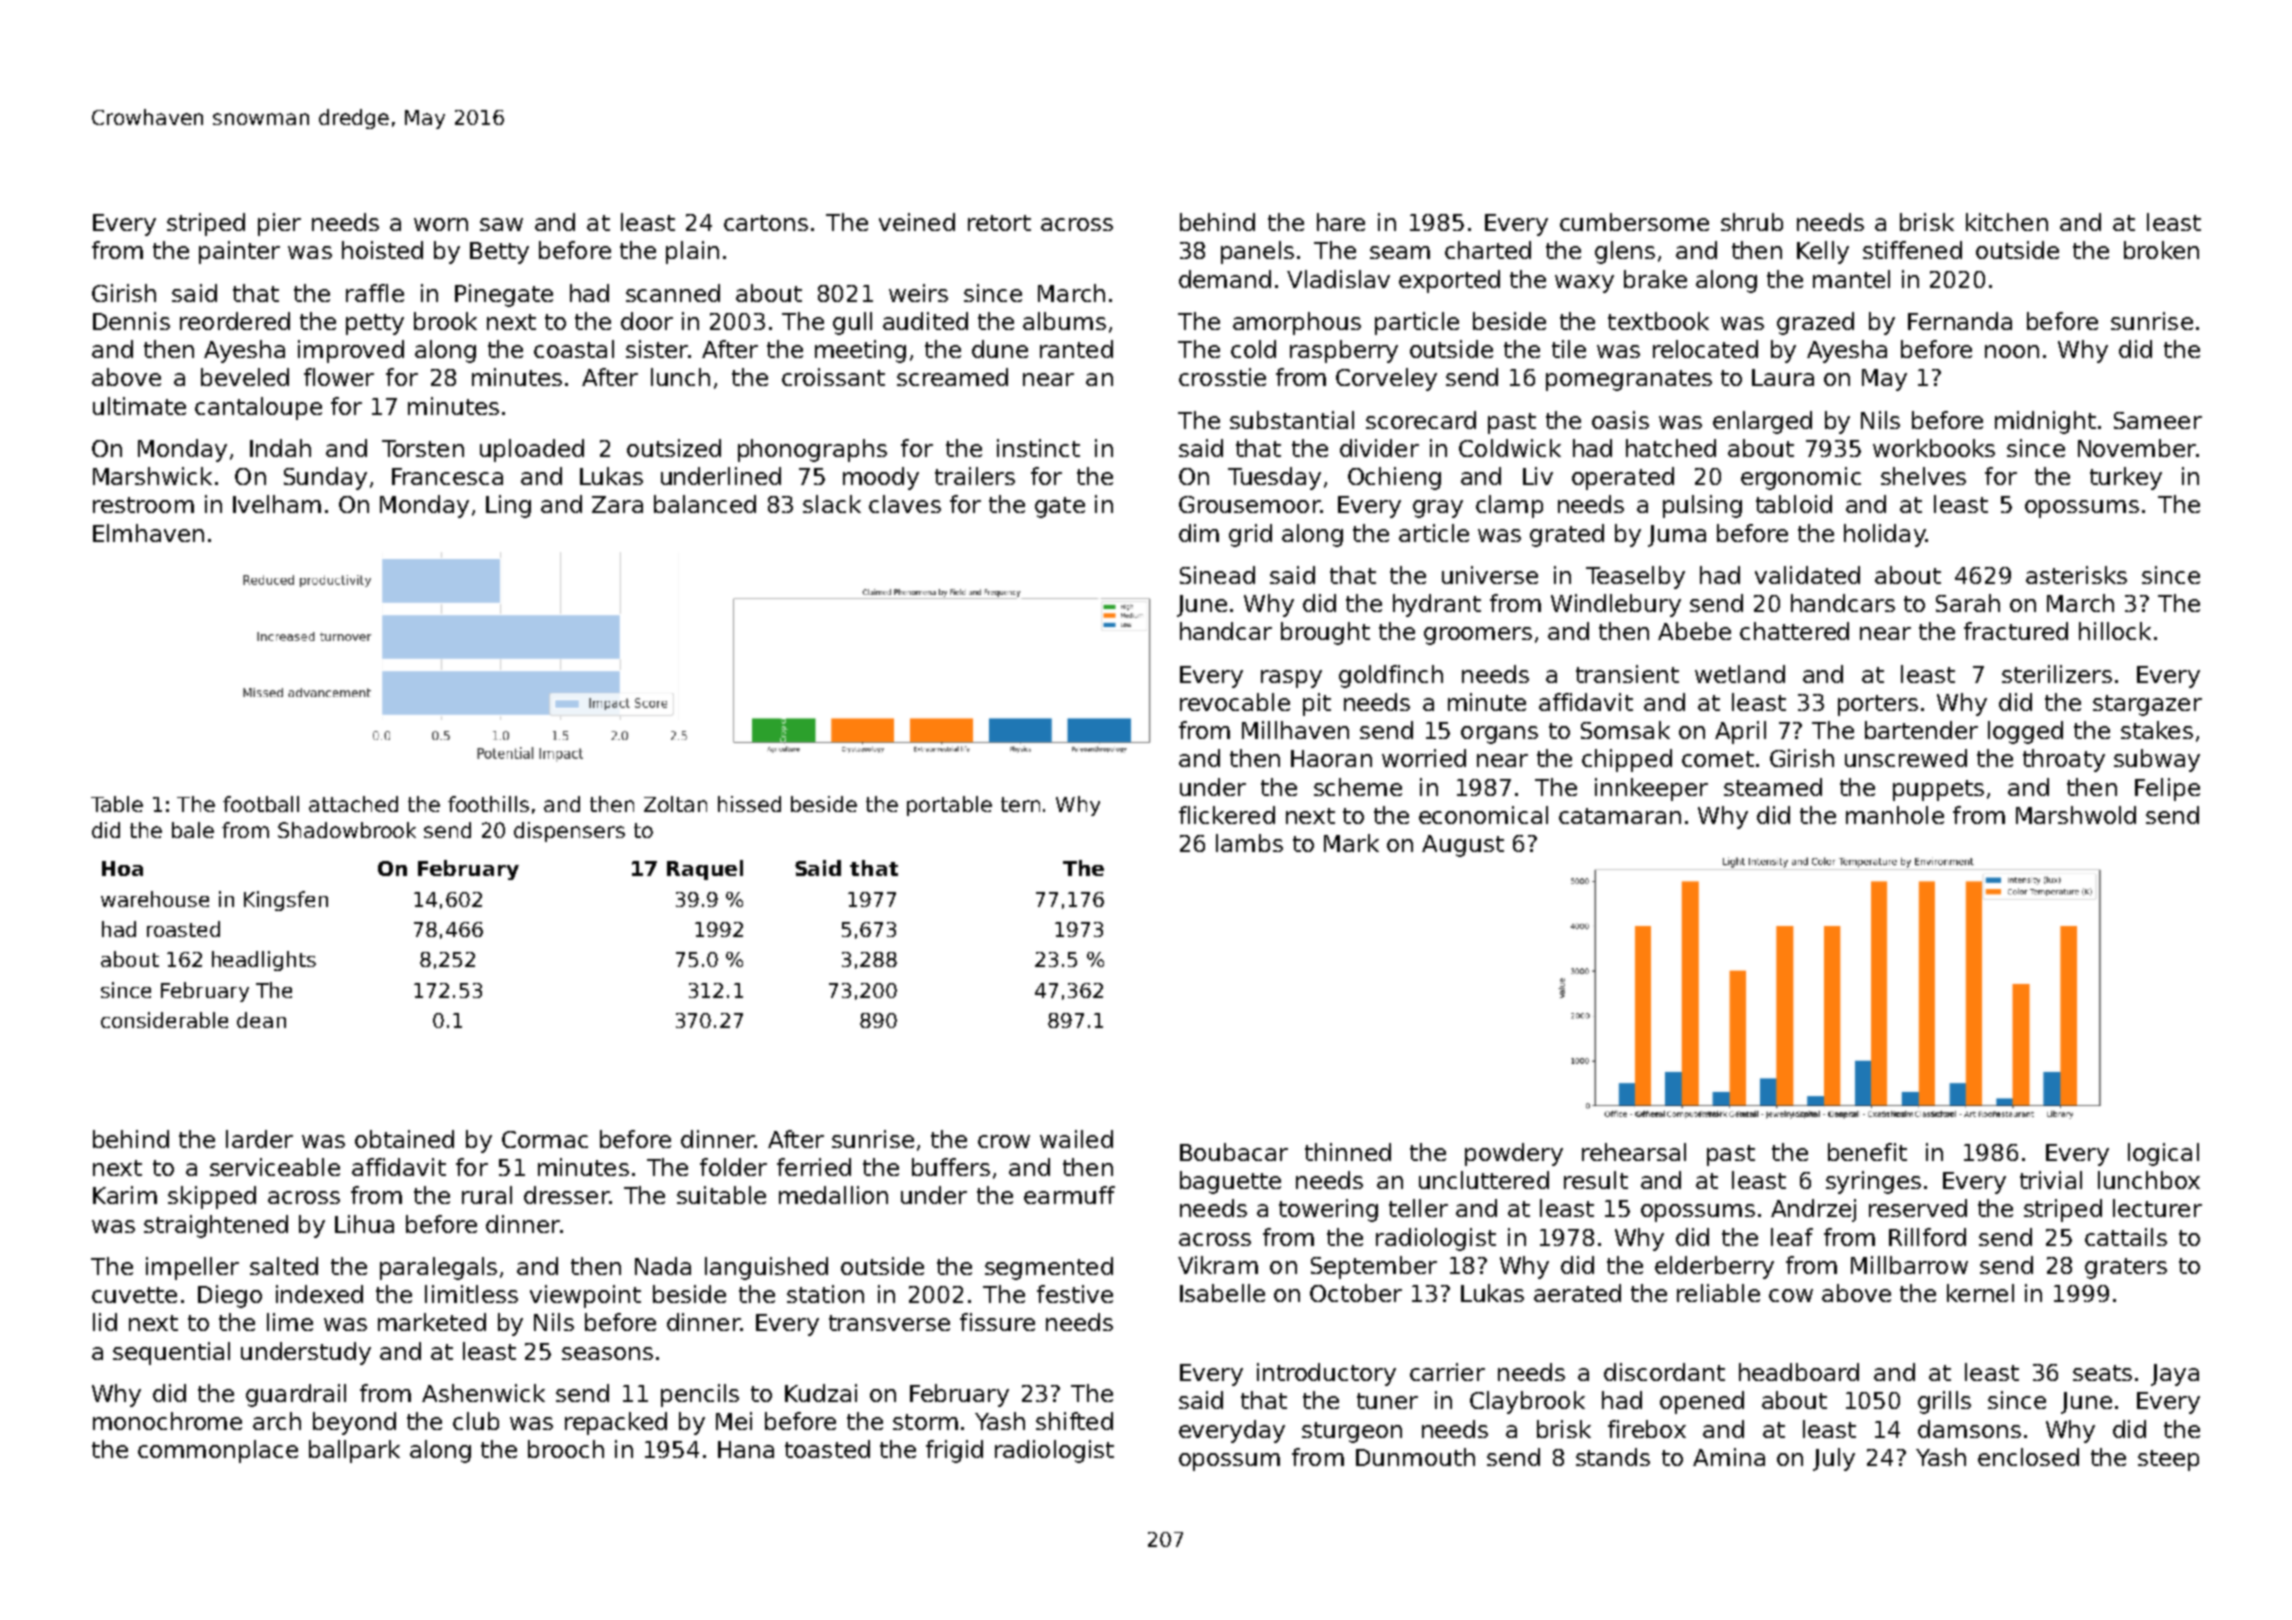  Describe the element at coordinates (218, 1451) in the screenshot. I see `commonplace` at that location.
